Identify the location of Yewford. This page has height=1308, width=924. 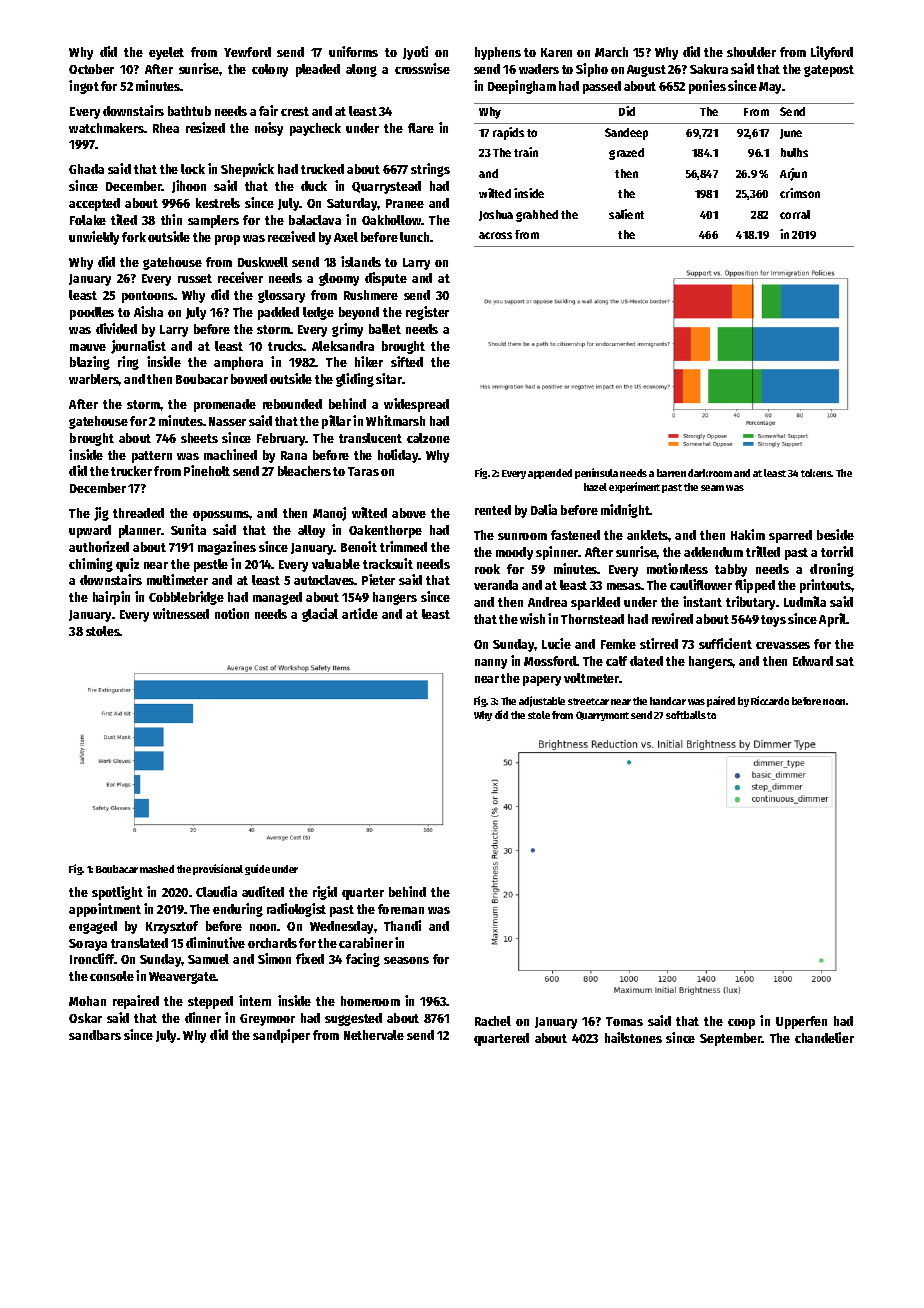
(247, 52).
